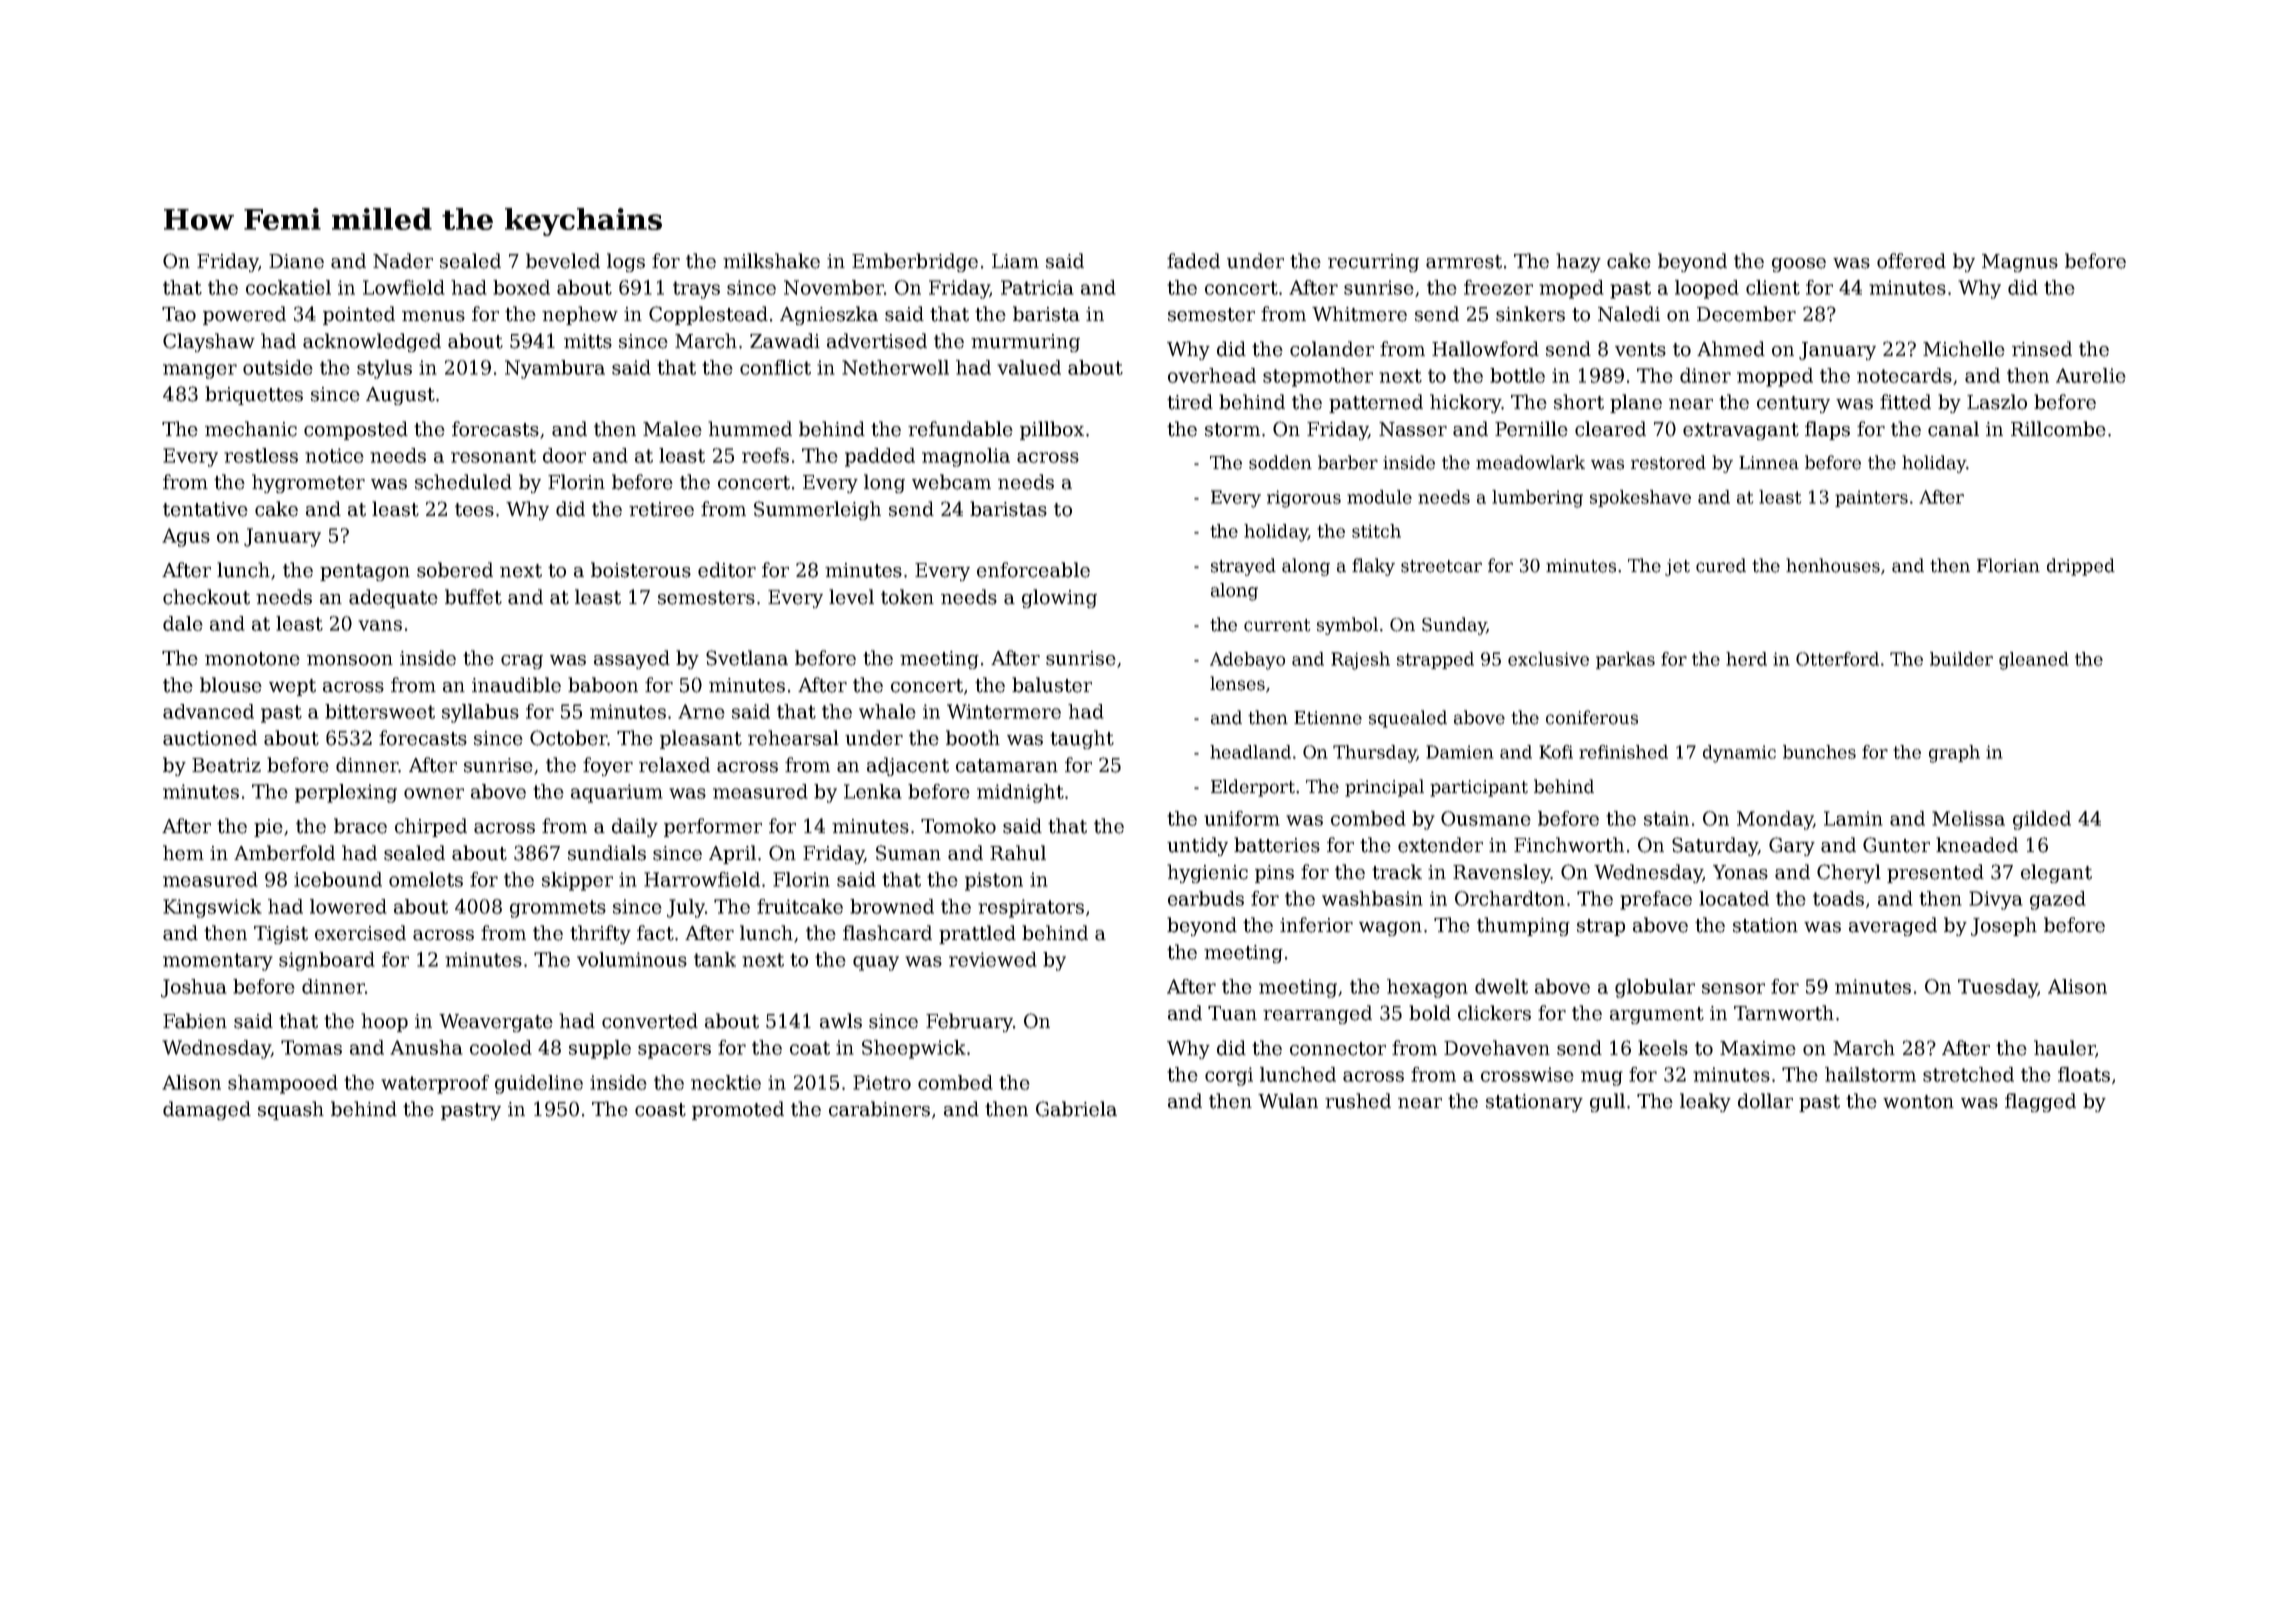 The image size is (2292, 1620). What do you see at coordinates (1918, 1102) in the screenshot?
I see `wonton` at bounding box center [1918, 1102].
